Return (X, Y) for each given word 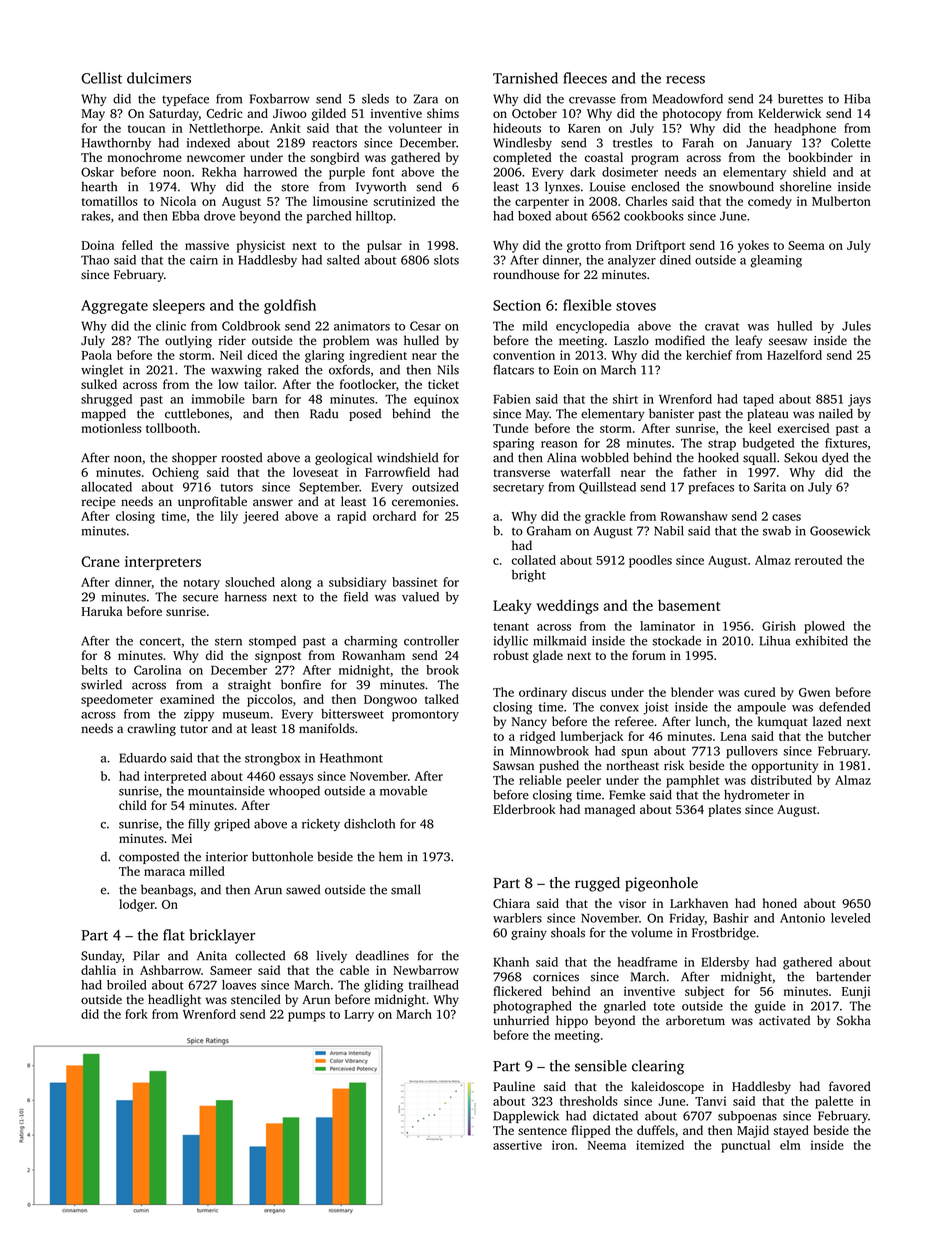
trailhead (433, 985)
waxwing (236, 371)
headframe (647, 962)
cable (354, 970)
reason (559, 444)
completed (522, 158)
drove (219, 216)
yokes (753, 246)
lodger (137, 905)
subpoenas (747, 1117)
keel (760, 428)
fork (136, 1014)
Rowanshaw (694, 516)
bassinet (414, 582)
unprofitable (212, 502)
